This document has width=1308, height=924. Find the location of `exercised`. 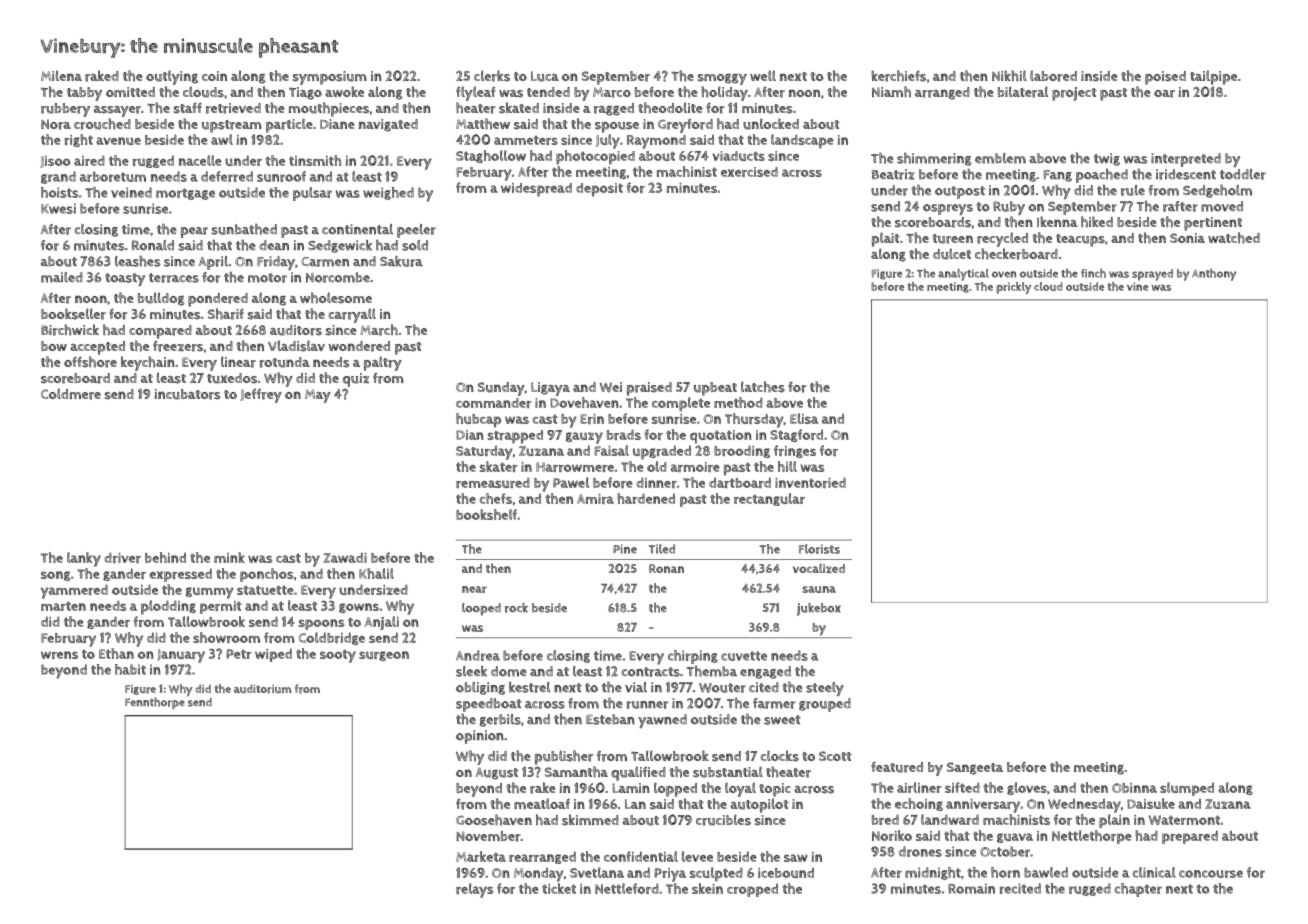

exercised is located at coordinates (749, 172).
